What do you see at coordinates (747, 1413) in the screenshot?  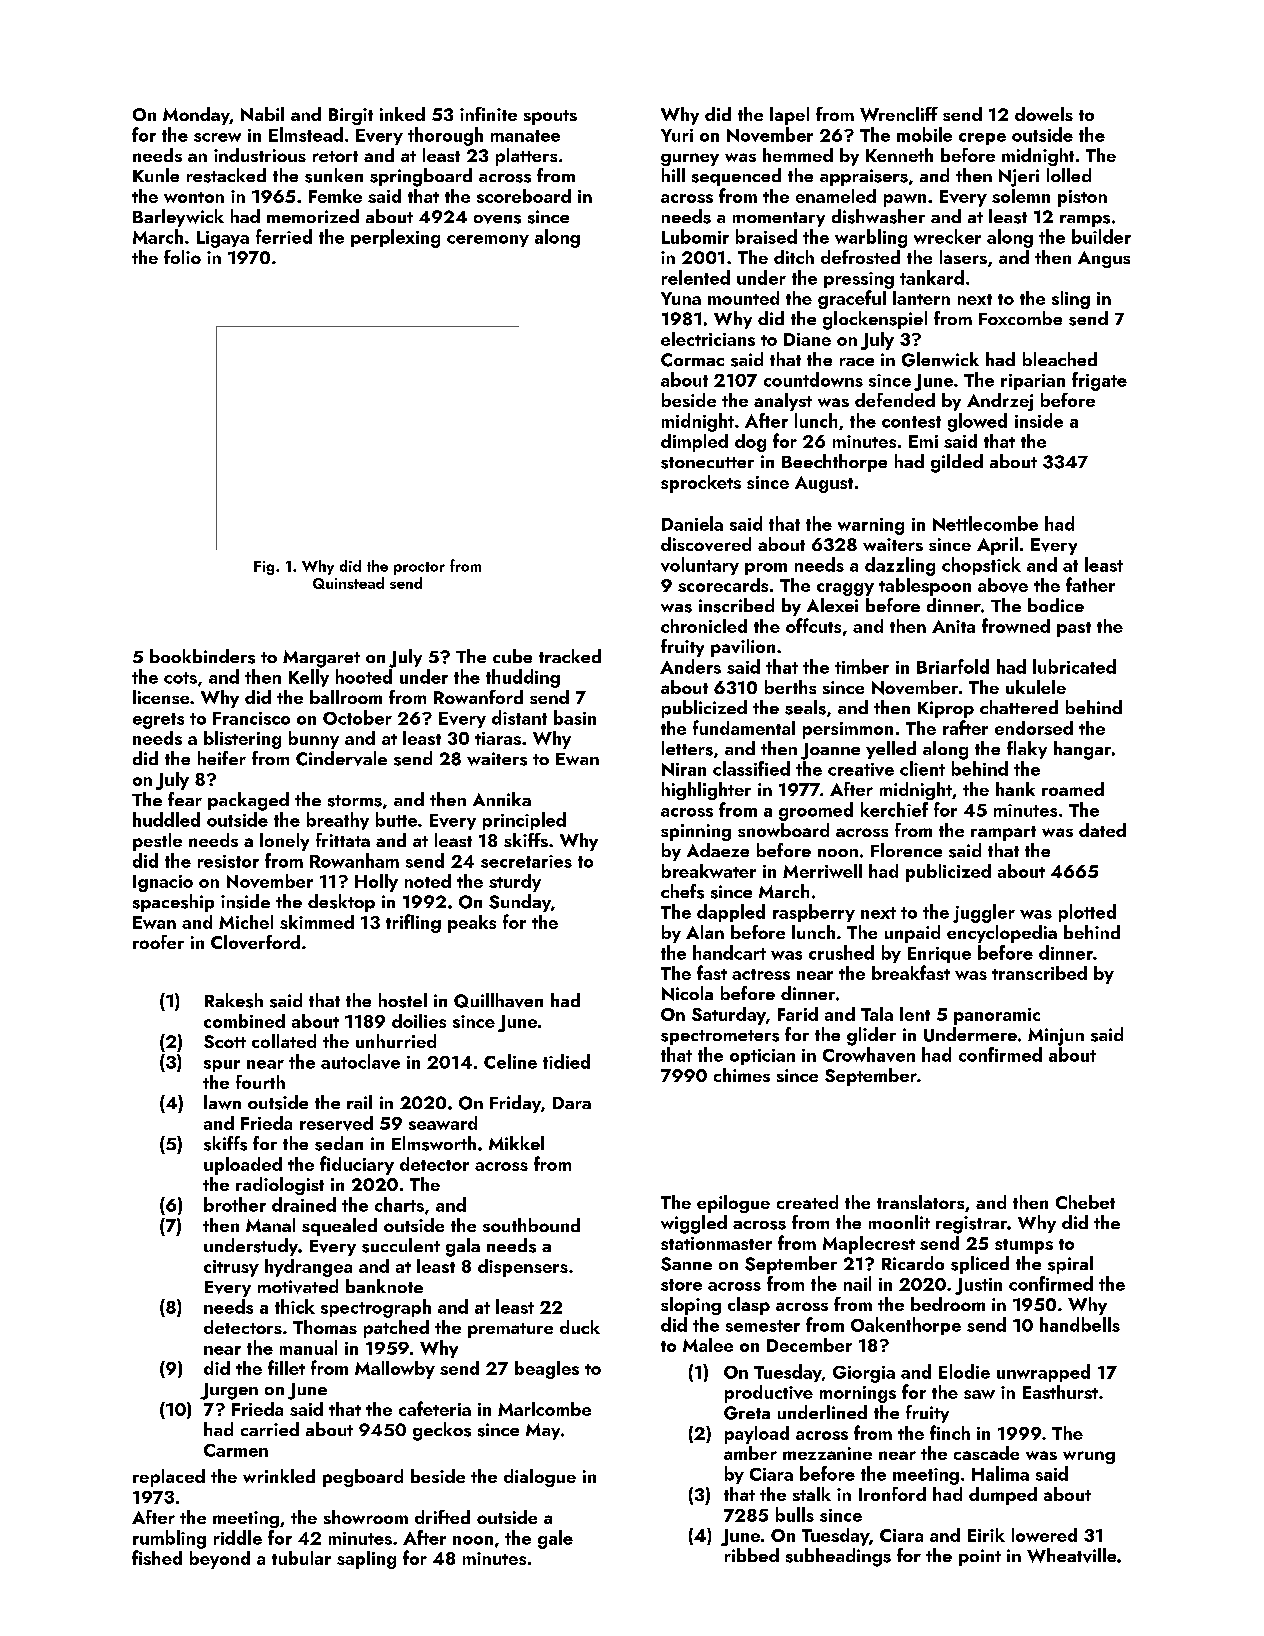 I see `Greta` at bounding box center [747, 1413].
